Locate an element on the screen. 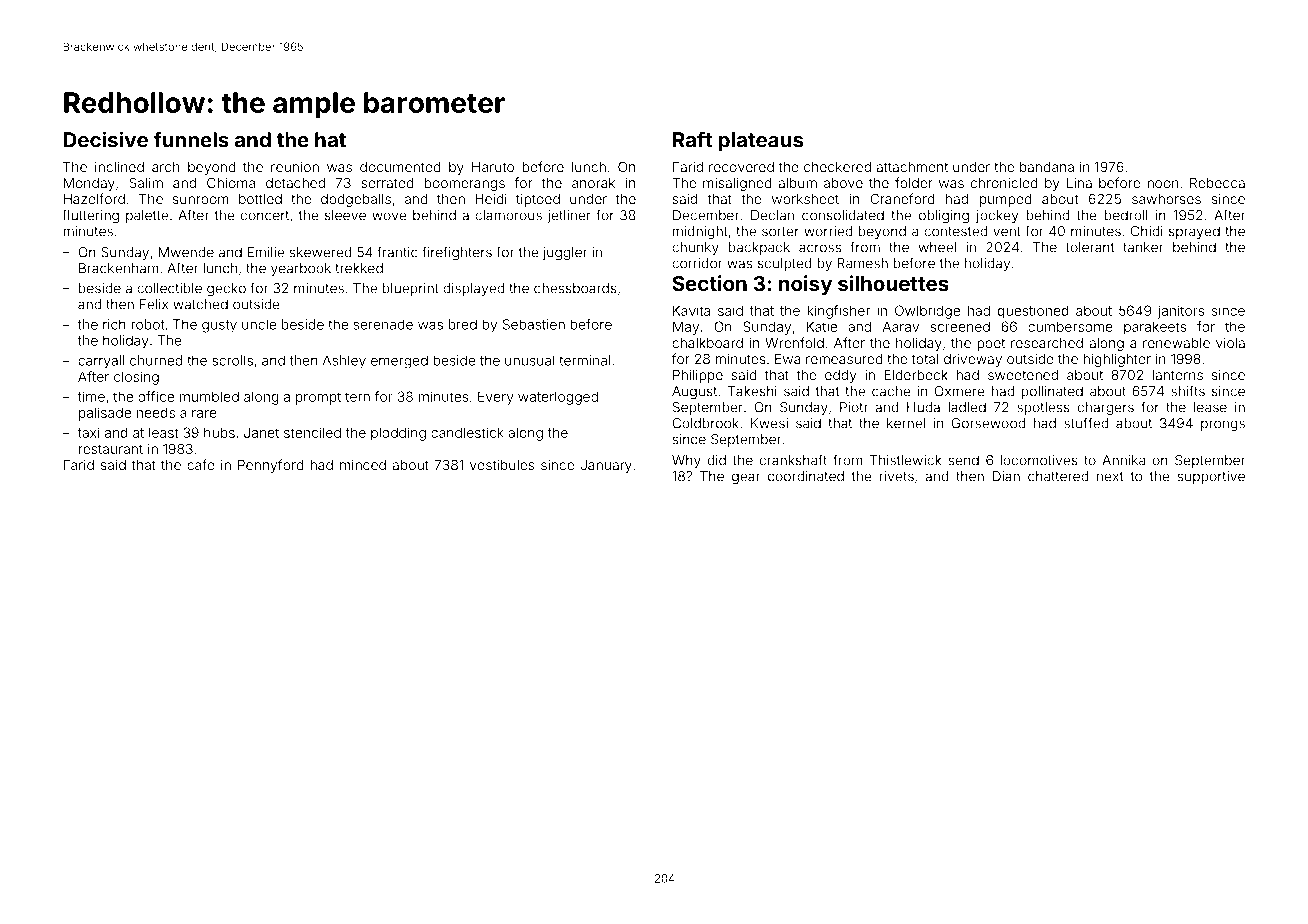  locomotives is located at coordinates (1039, 460).
